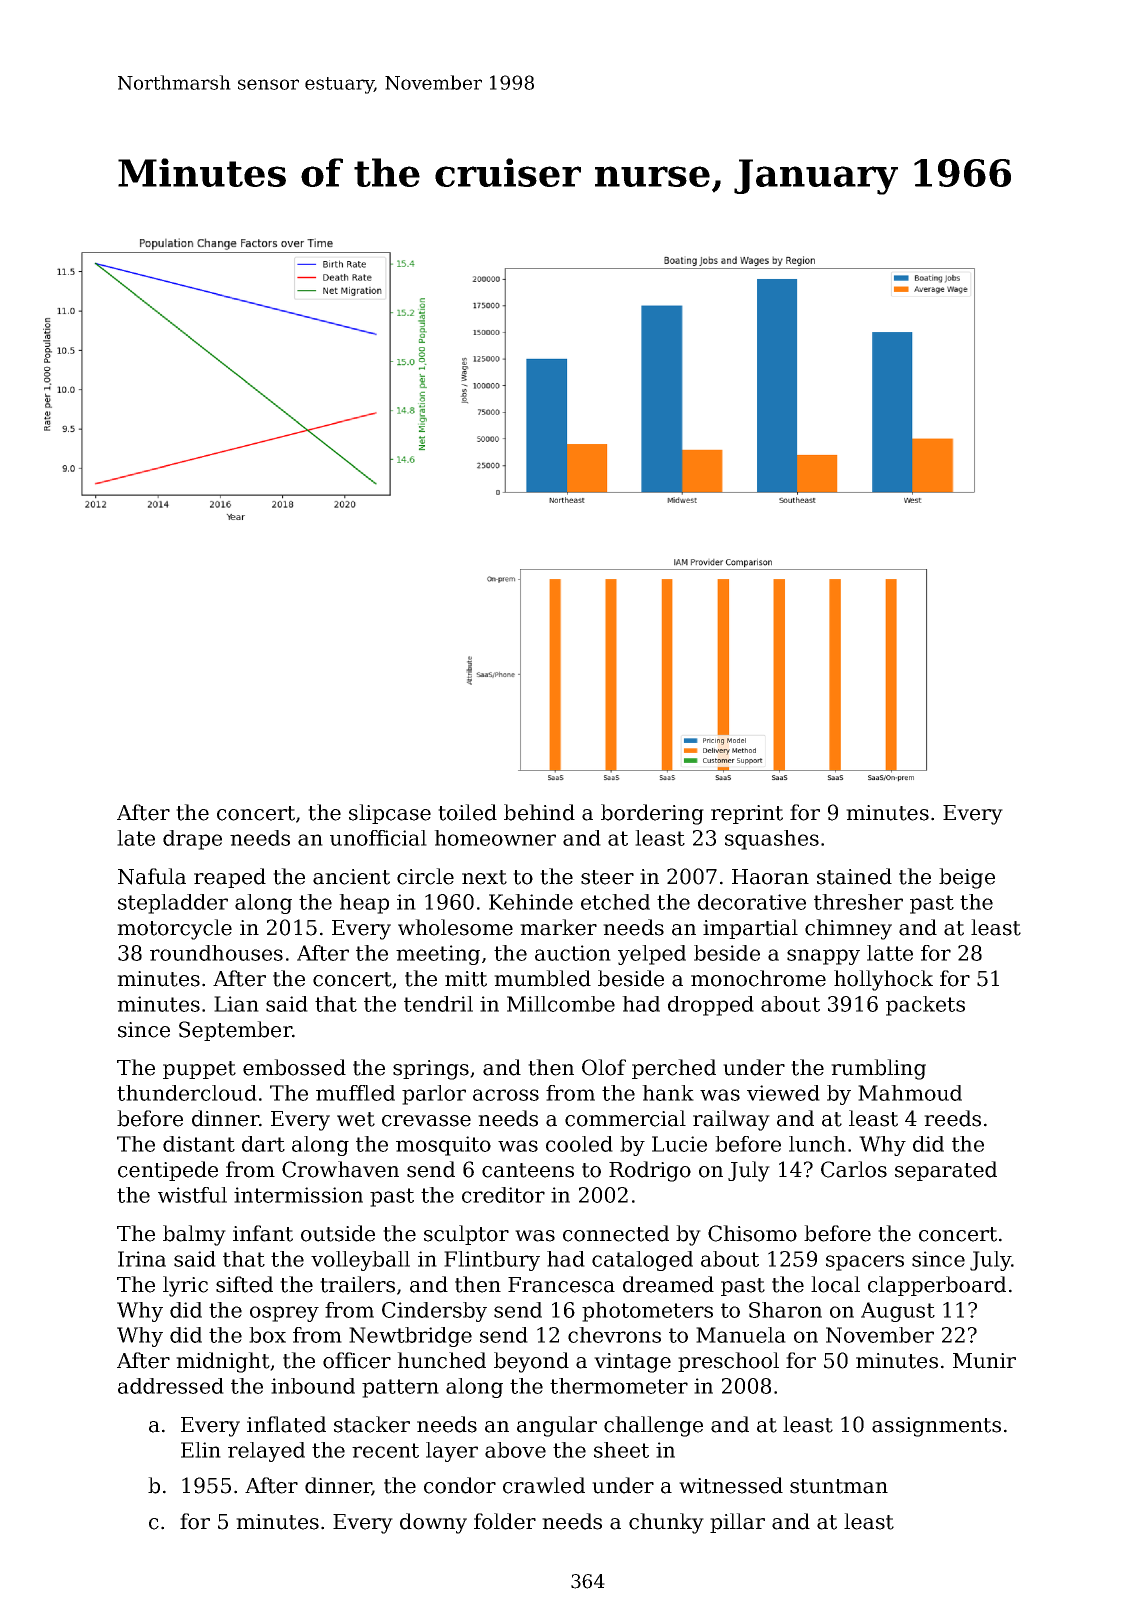 The width and height of the image is (1140, 1619). Describe the element at coordinates (168, 1171) in the image. I see `centipede` at that location.
